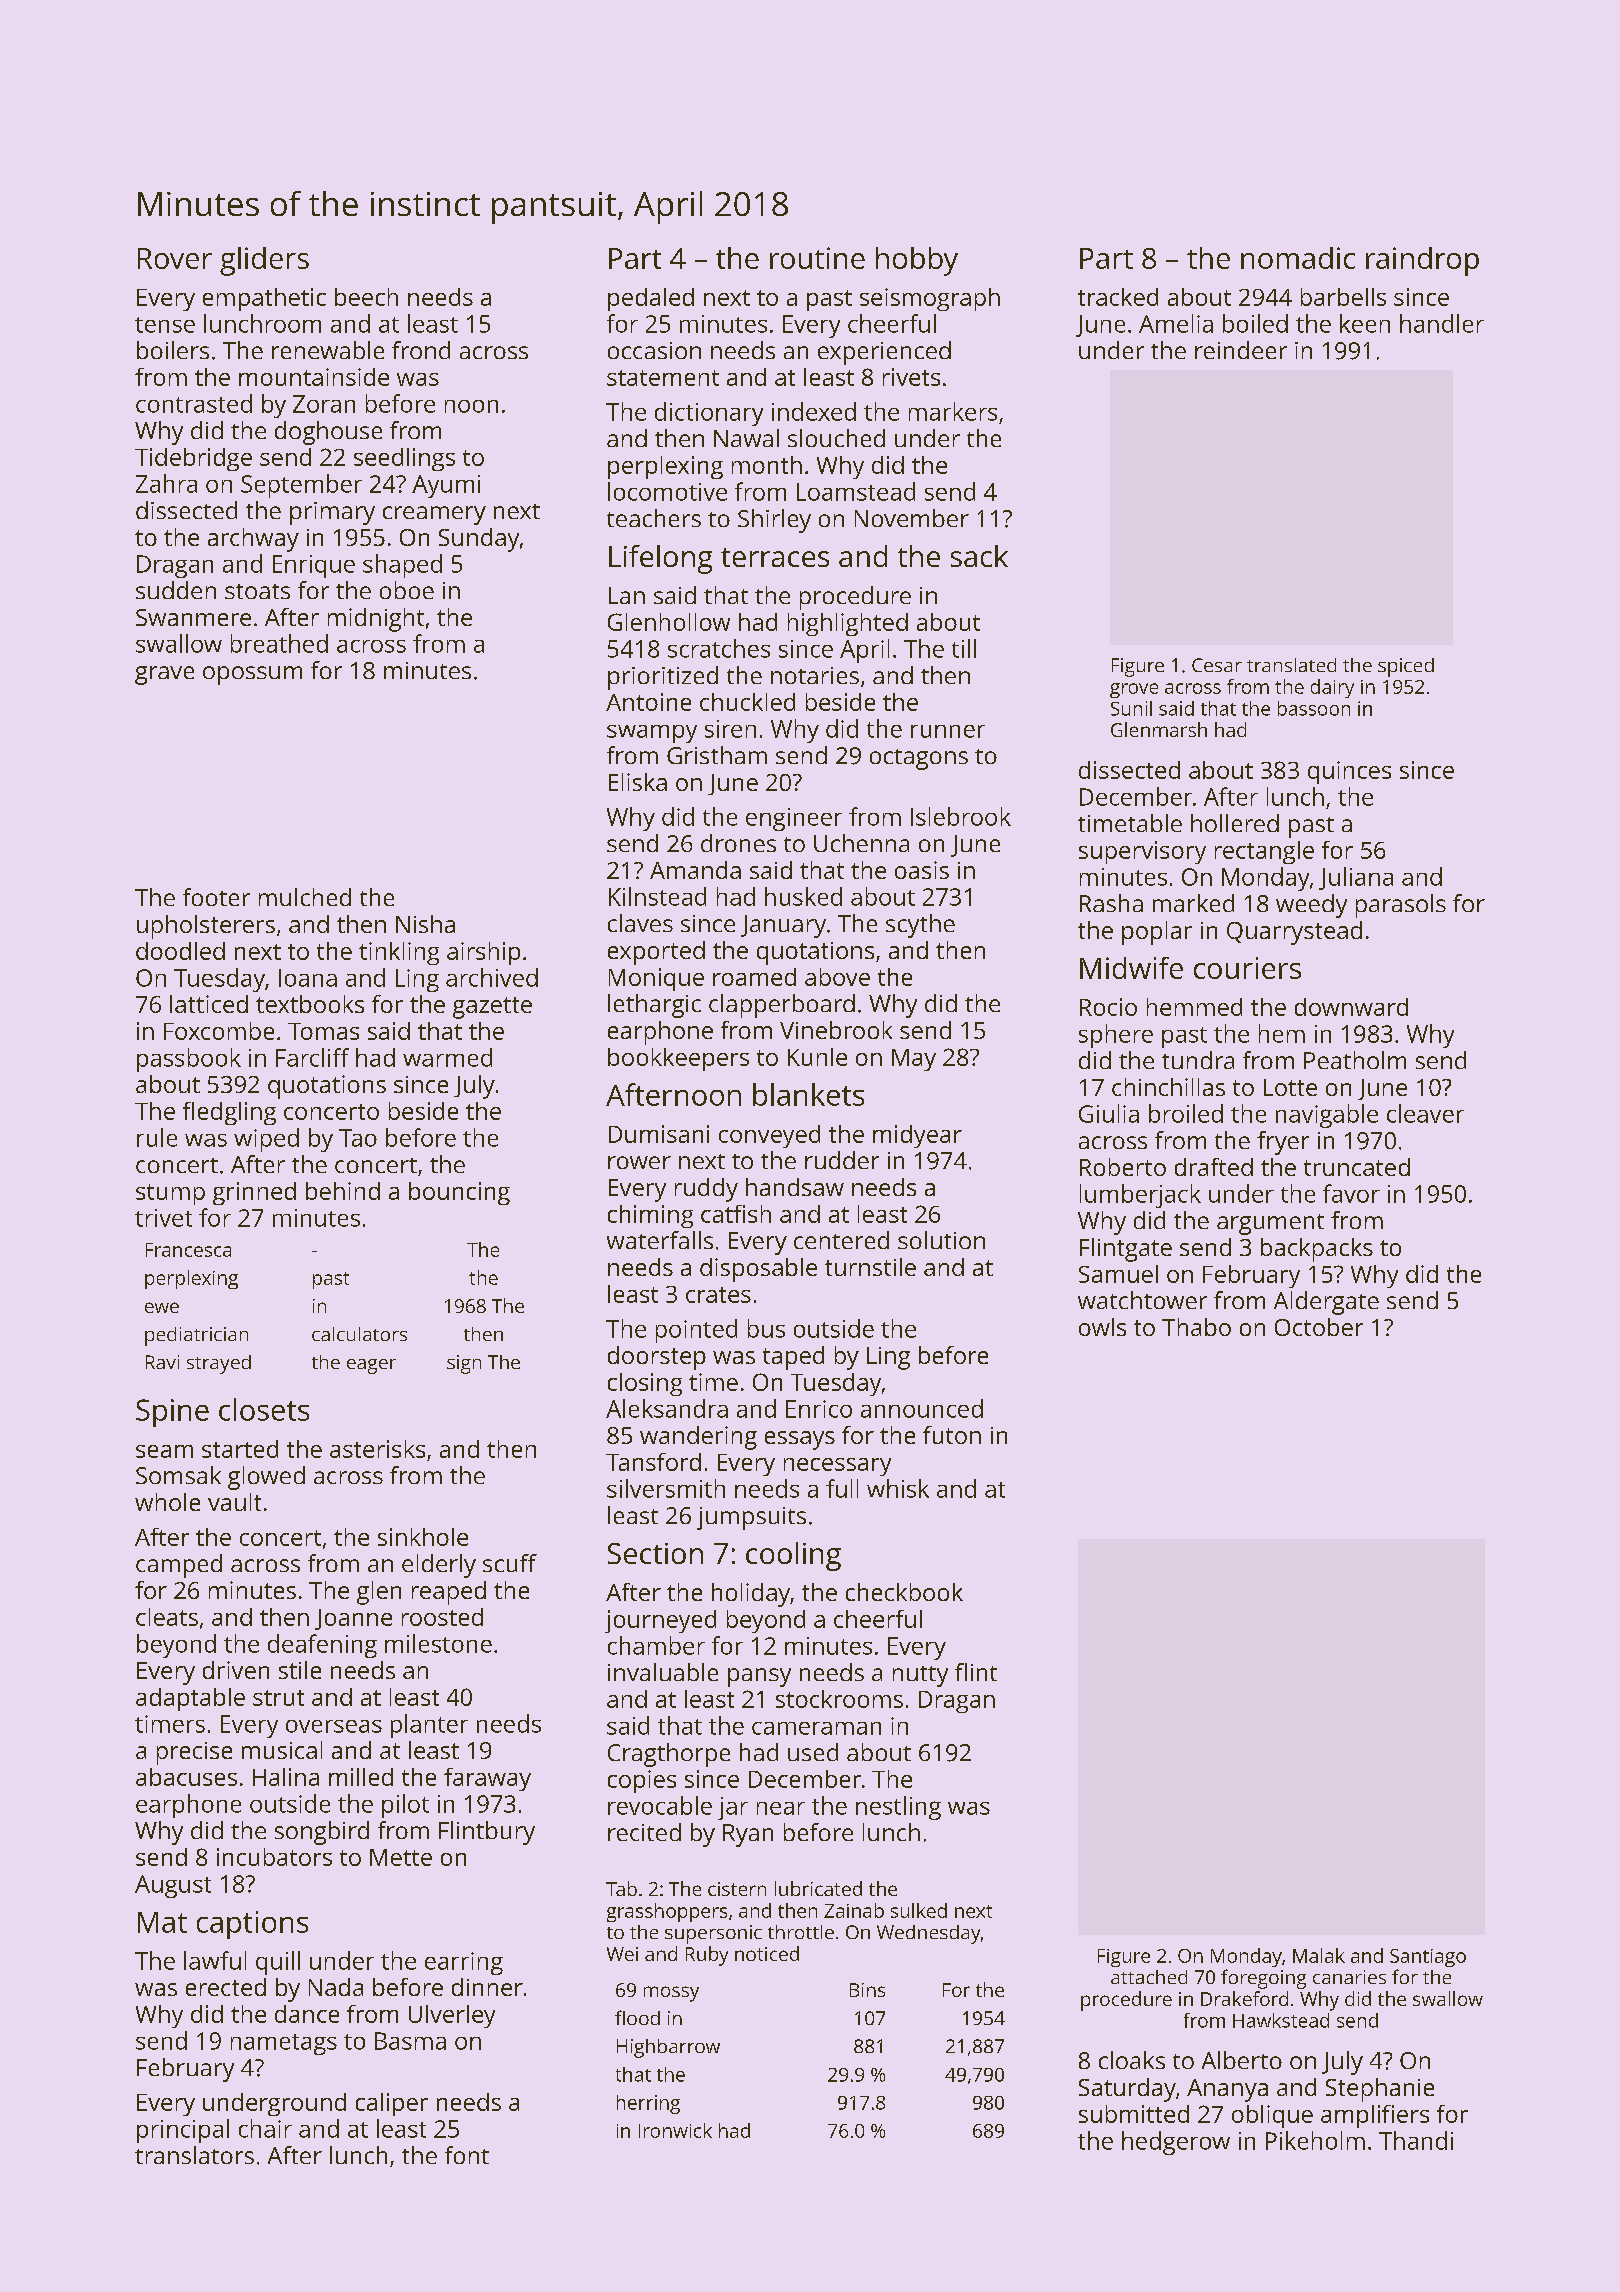 This document has width=1620, height=2292. I want to click on chamber, so click(656, 1645).
